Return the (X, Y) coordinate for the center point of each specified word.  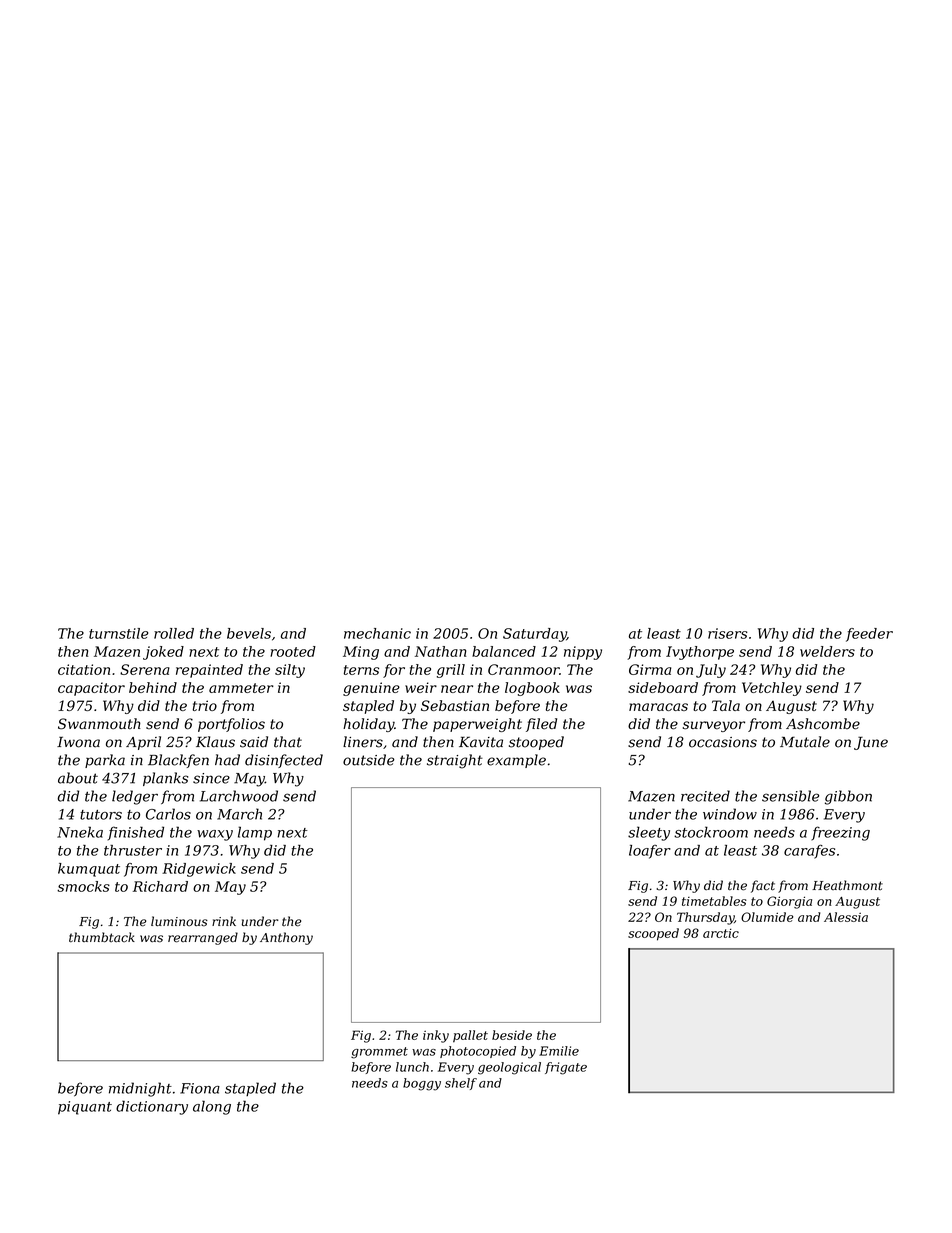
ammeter (241, 688)
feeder (869, 635)
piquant (85, 1108)
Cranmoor (523, 669)
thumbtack (102, 937)
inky (436, 1036)
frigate (566, 1068)
